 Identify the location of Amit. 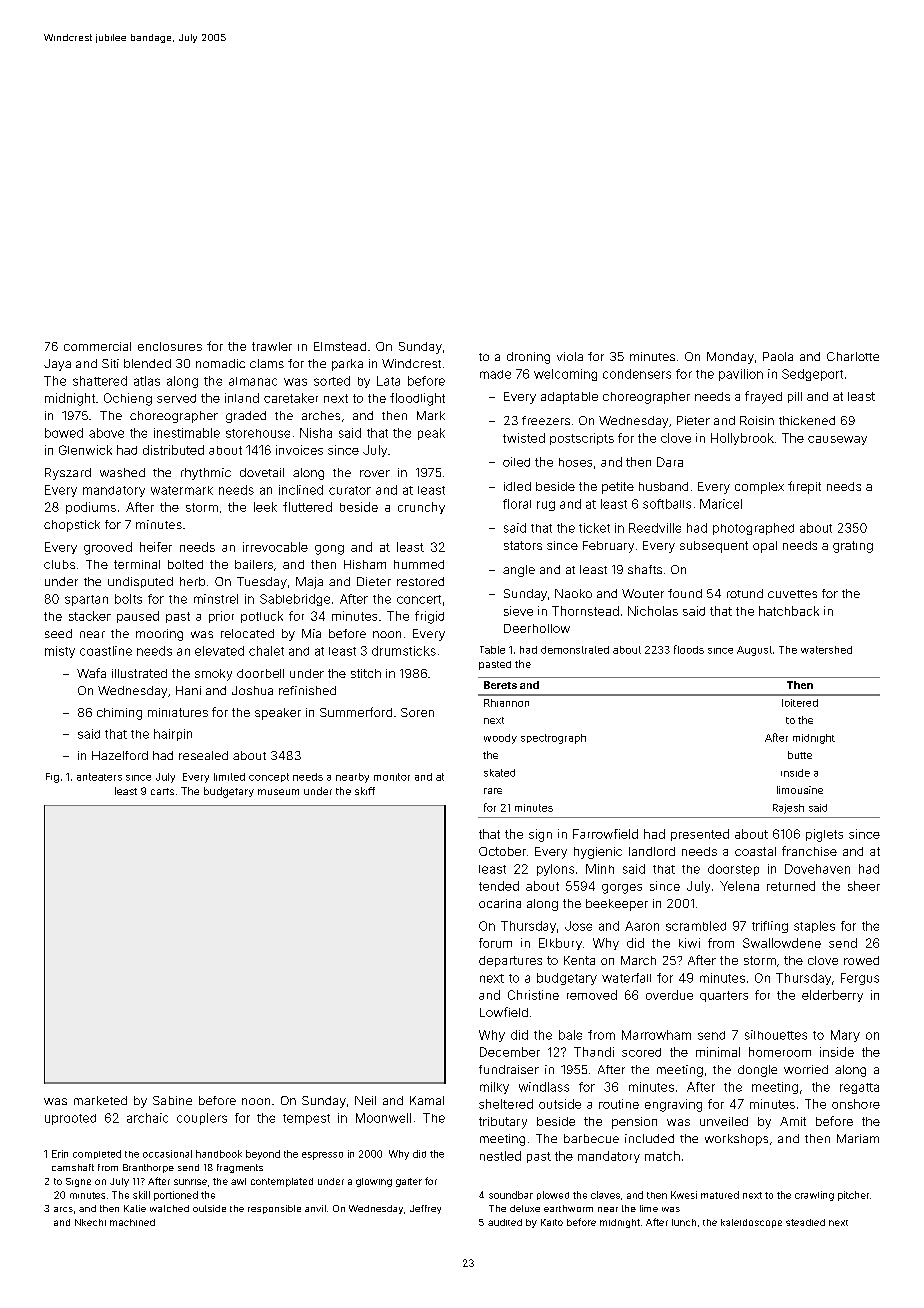
(793, 1121).
